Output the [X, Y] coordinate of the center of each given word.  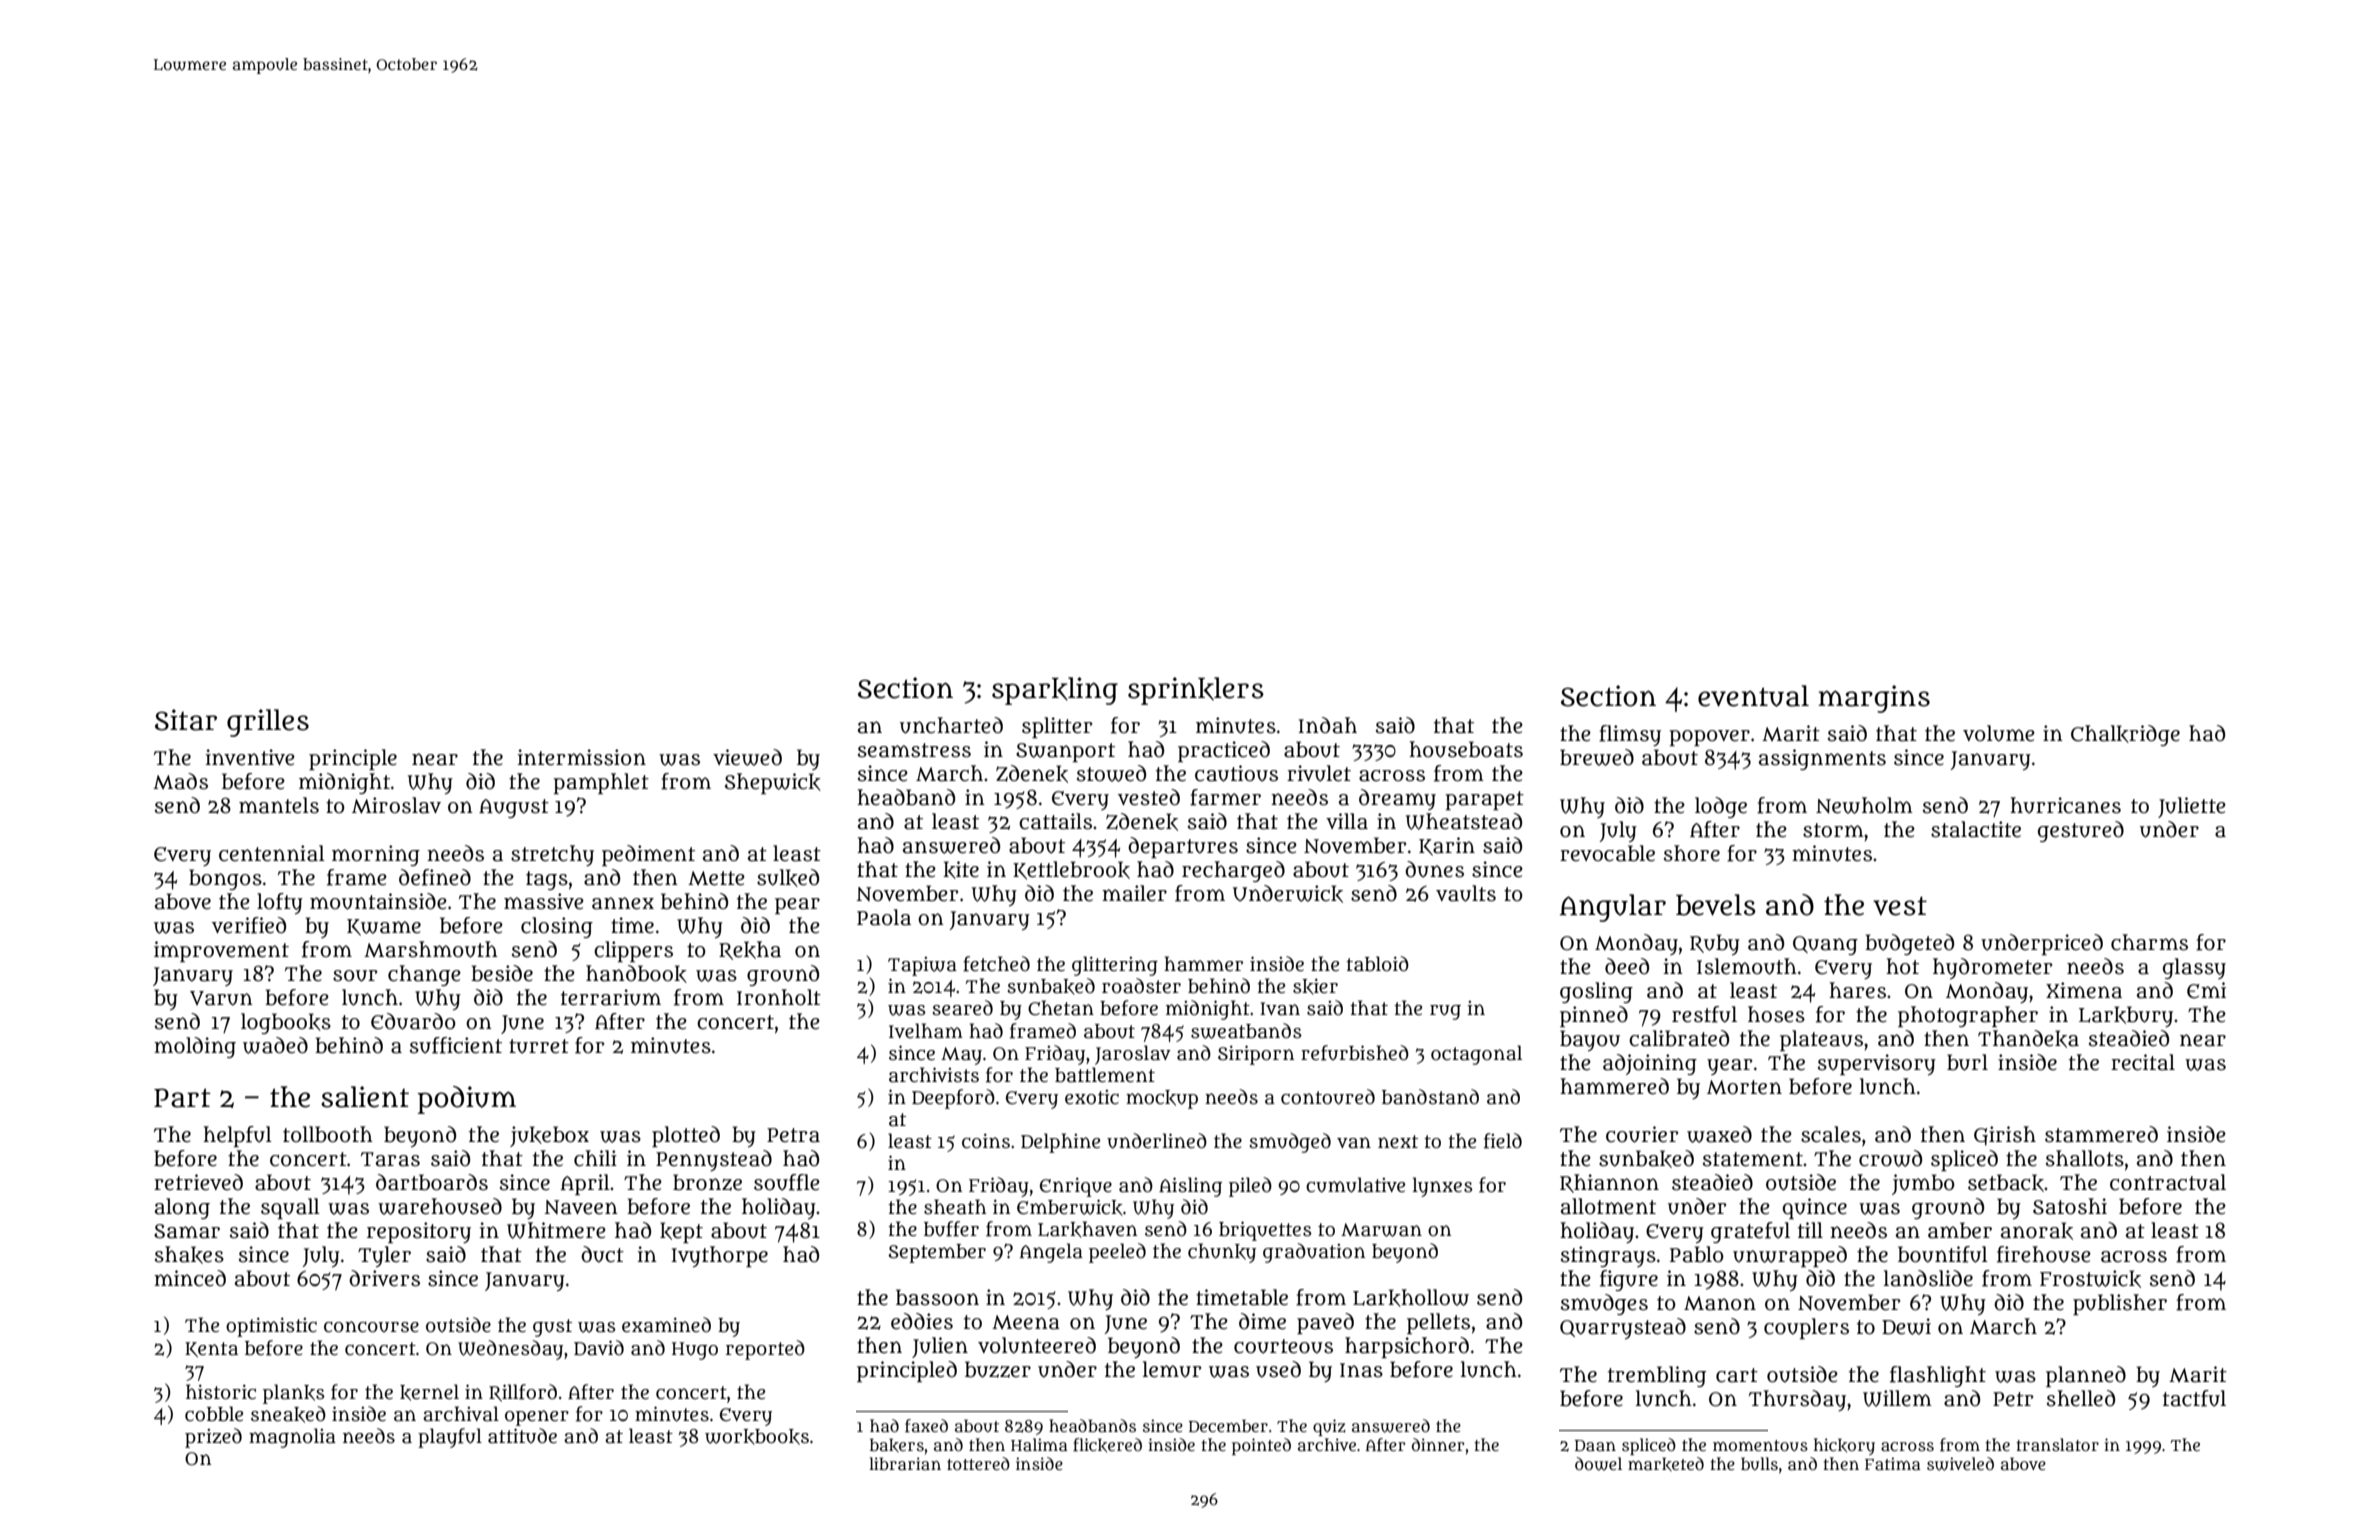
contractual [2168, 1182]
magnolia [292, 1438]
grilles [268, 723]
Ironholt [779, 997]
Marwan [1381, 1230]
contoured [1328, 1097]
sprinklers [1196, 691]
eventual [1753, 696]
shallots [2085, 1158]
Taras [390, 1159]
